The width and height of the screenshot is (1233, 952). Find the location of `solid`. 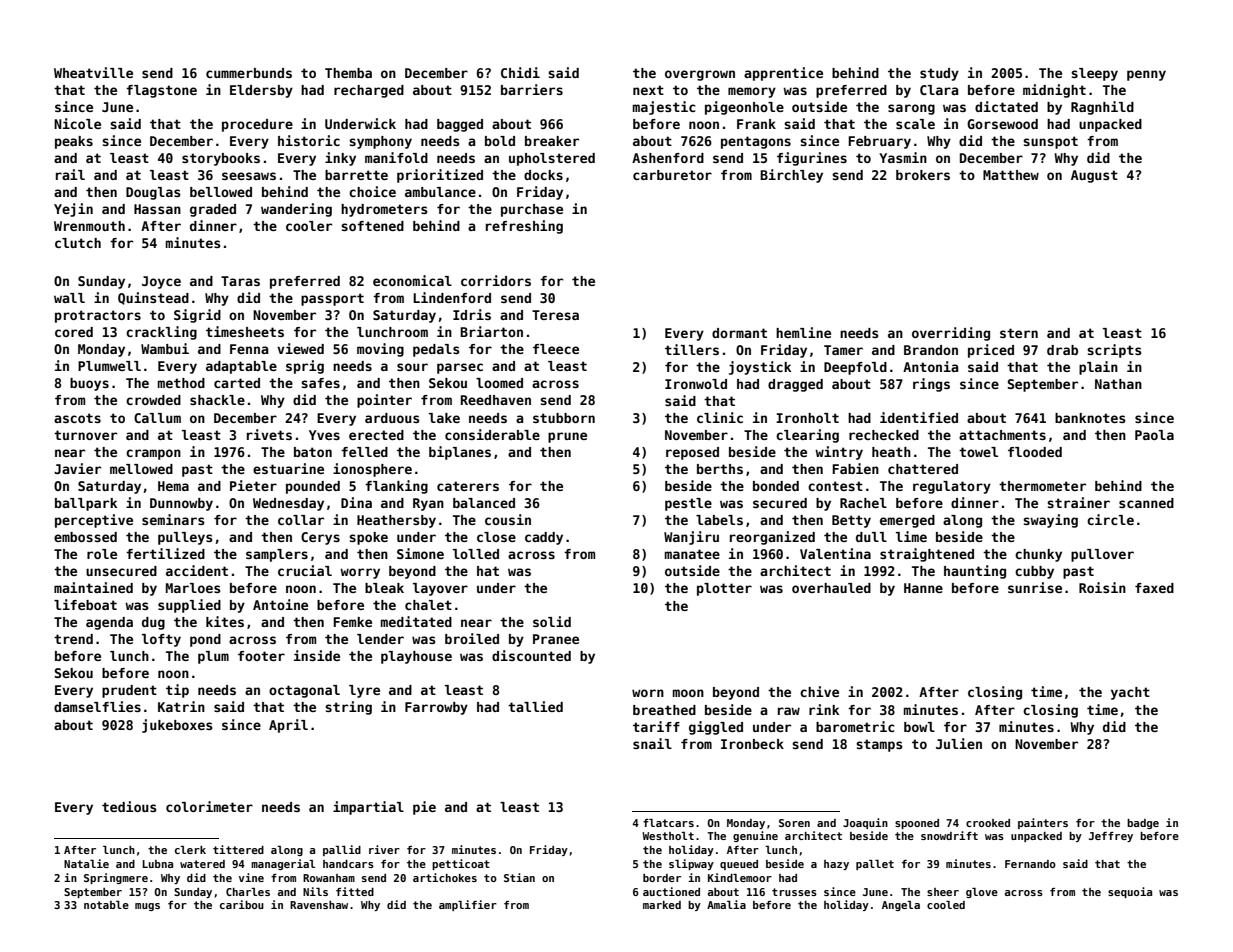

solid is located at coordinates (552, 621).
